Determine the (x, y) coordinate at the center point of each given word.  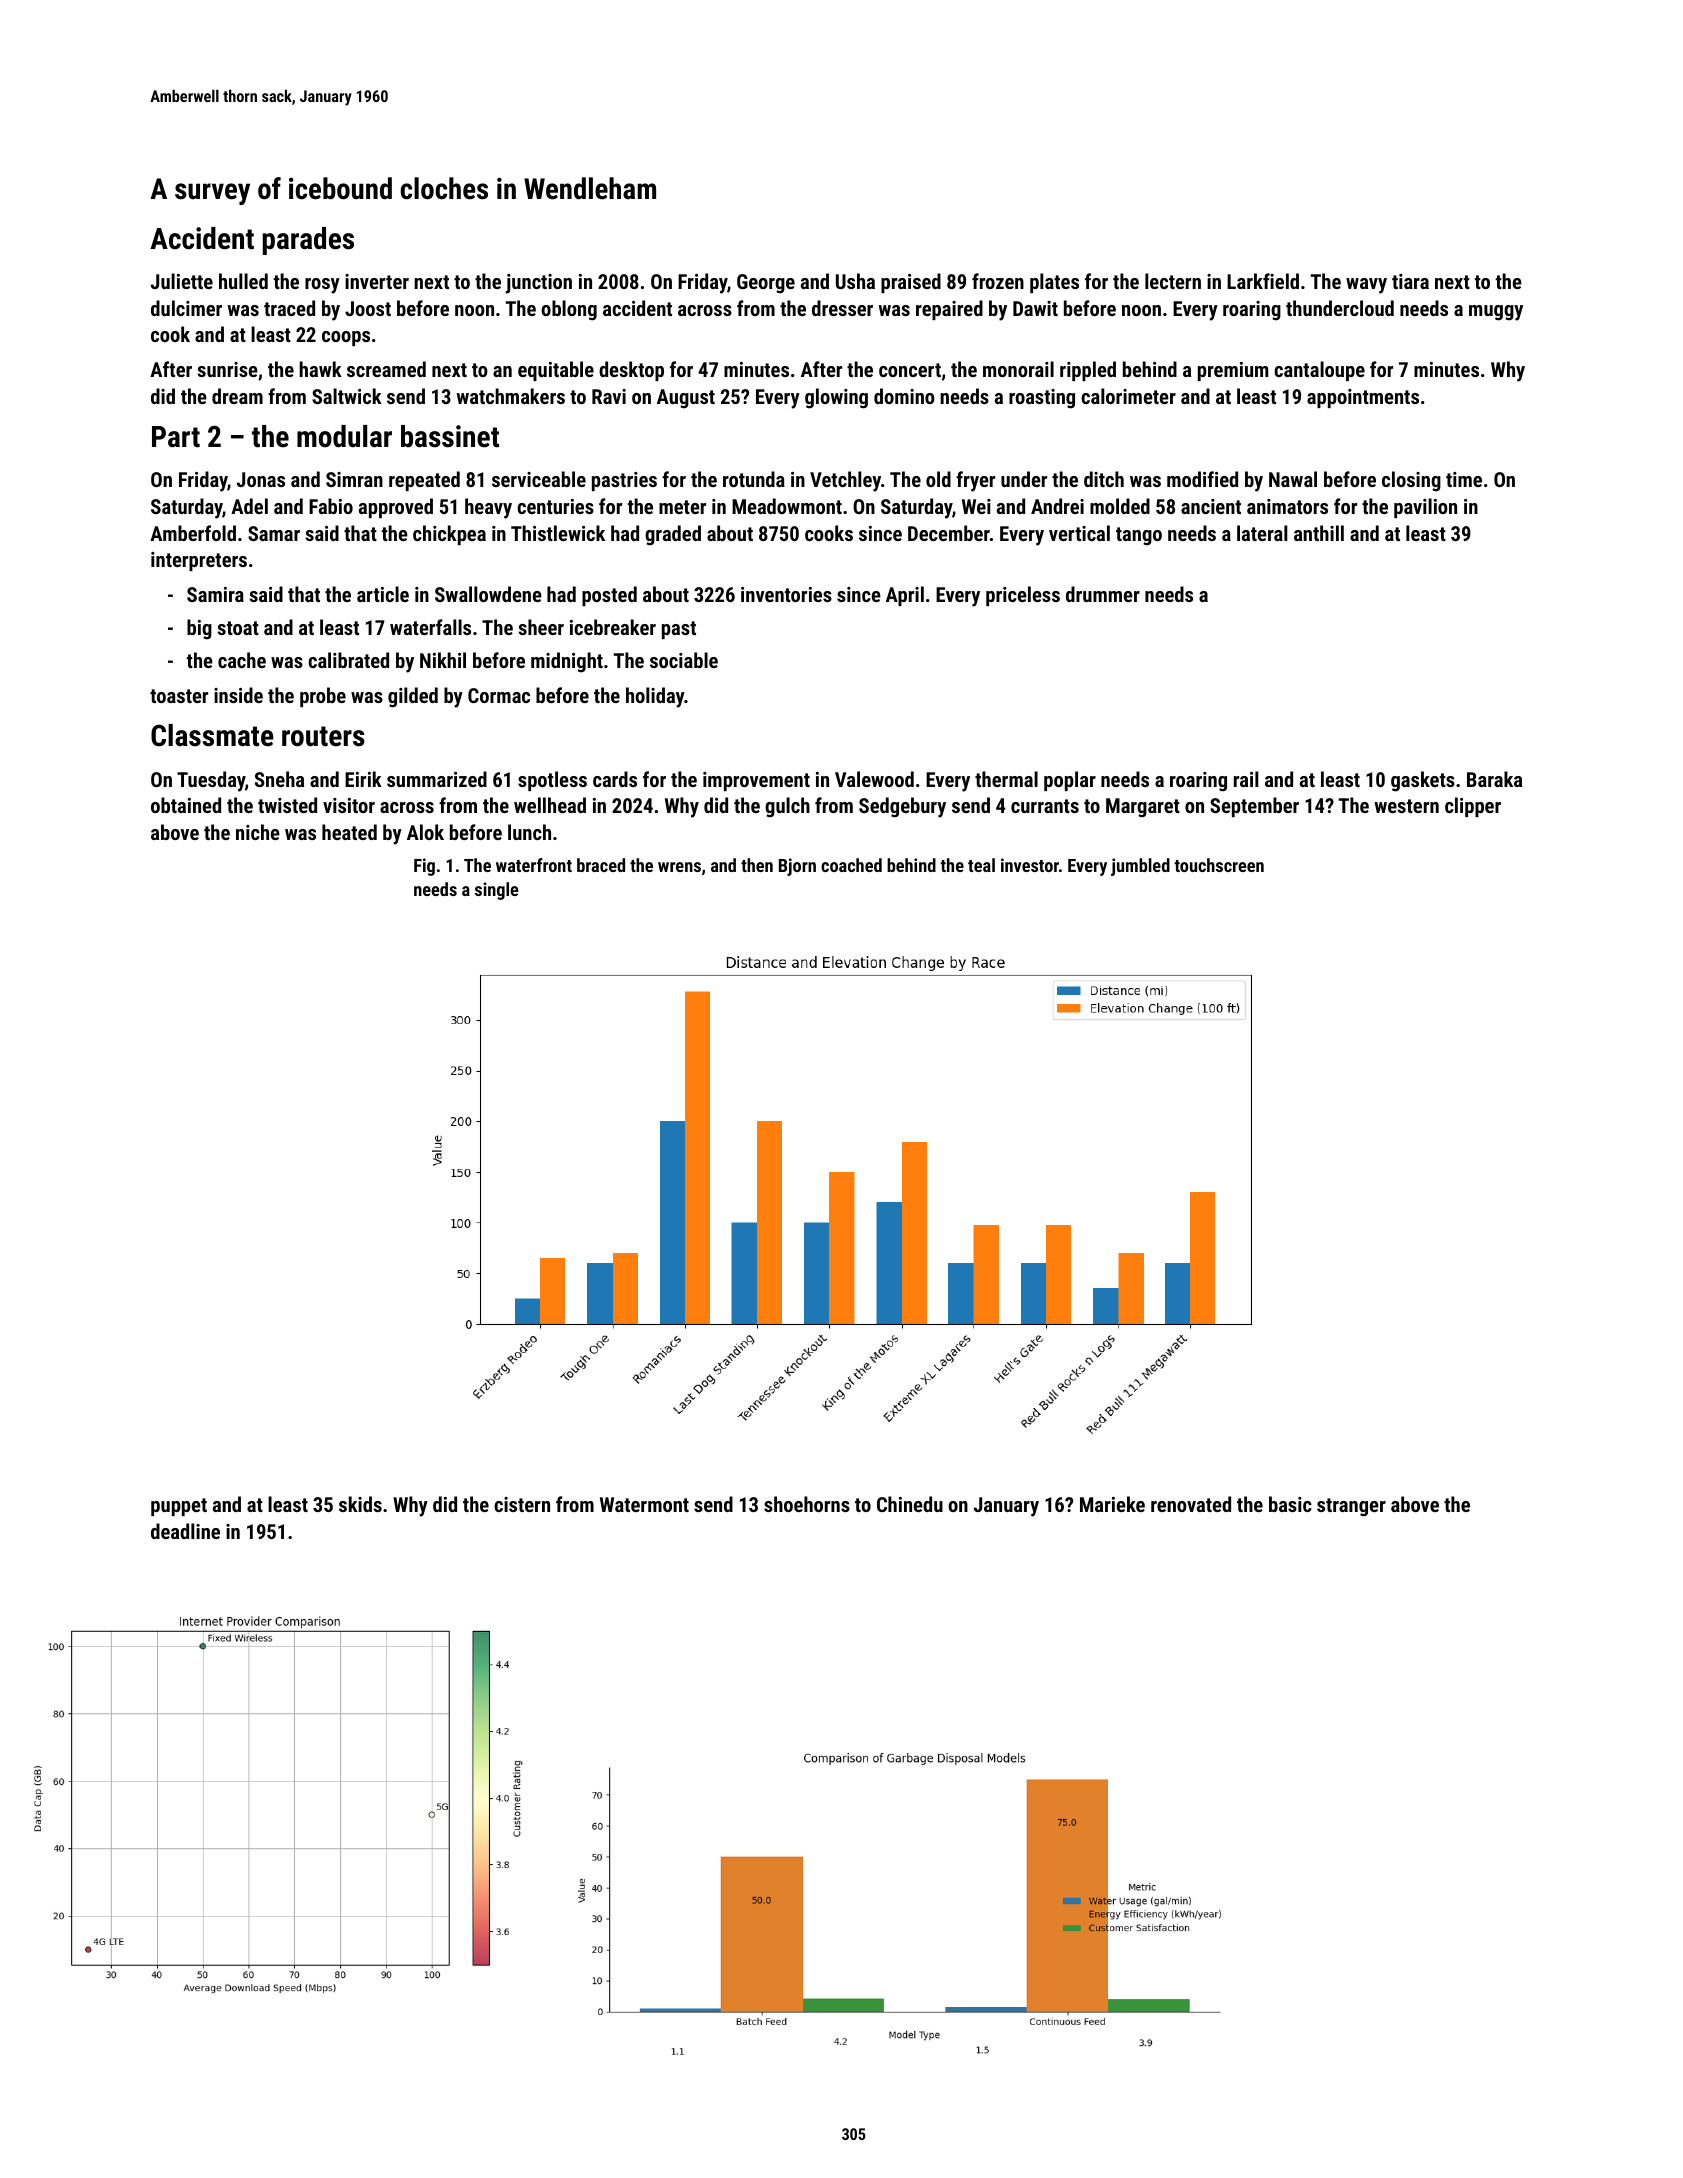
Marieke (1112, 1504)
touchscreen (1219, 865)
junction (538, 284)
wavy (1366, 286)
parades (308, 241)
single (497, 891)
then (757, 865)
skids (360, 1504)
